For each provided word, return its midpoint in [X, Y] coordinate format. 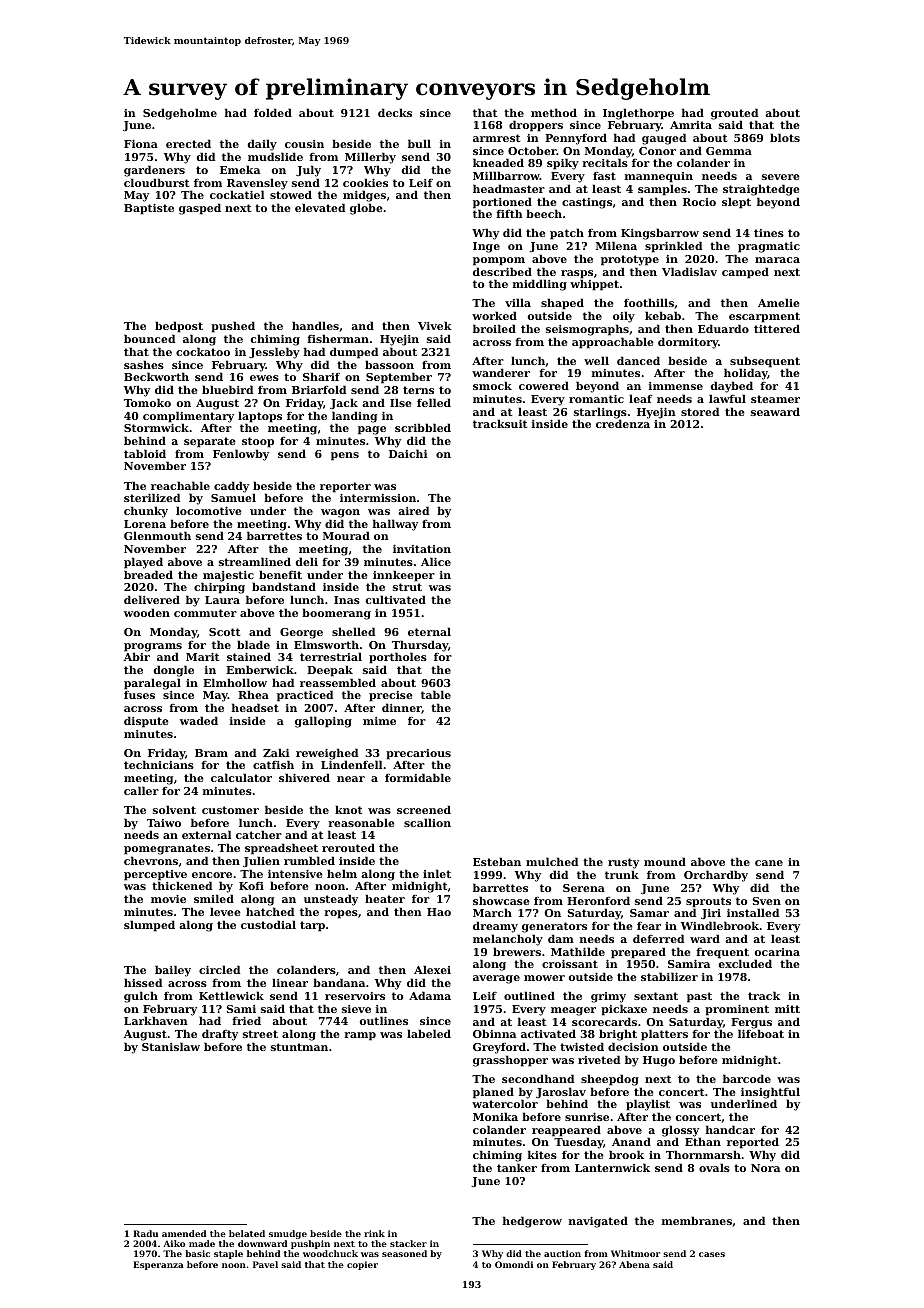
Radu [145, 1233]
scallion [427, 822]
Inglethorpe [638, 114]
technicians [159, 765]
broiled [494, 328]
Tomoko [147, 402]
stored [700, 411]
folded [273, 112]
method [554, 112]
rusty [623, 863]
